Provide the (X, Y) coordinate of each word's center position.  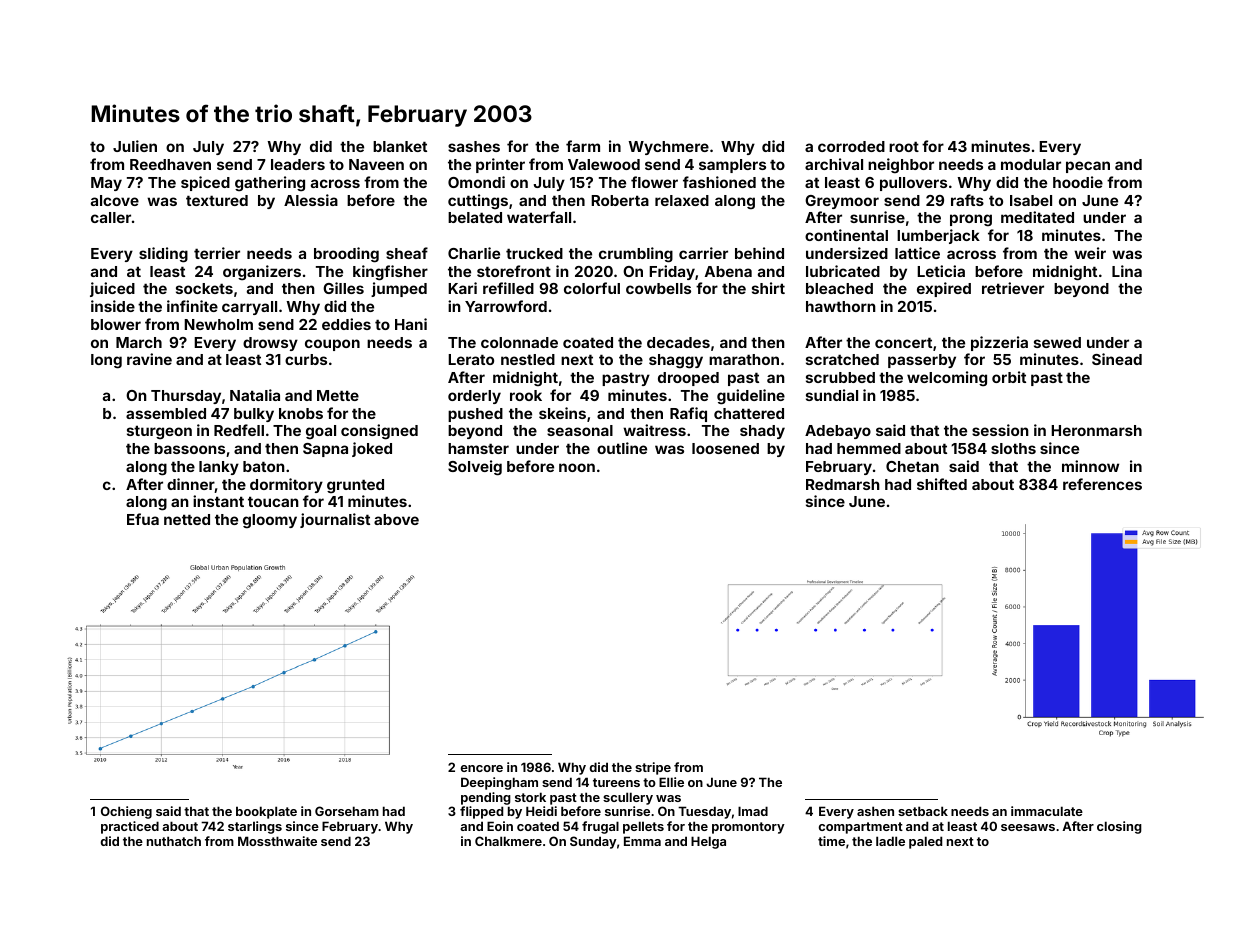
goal (321, 432)
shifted (942, 484)
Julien (135, 146)
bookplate (266, 812)
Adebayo (838, 432)
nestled (528, 359)
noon (577, 467)
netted (187, 519)
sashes (474, 146)
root (904, 146)
